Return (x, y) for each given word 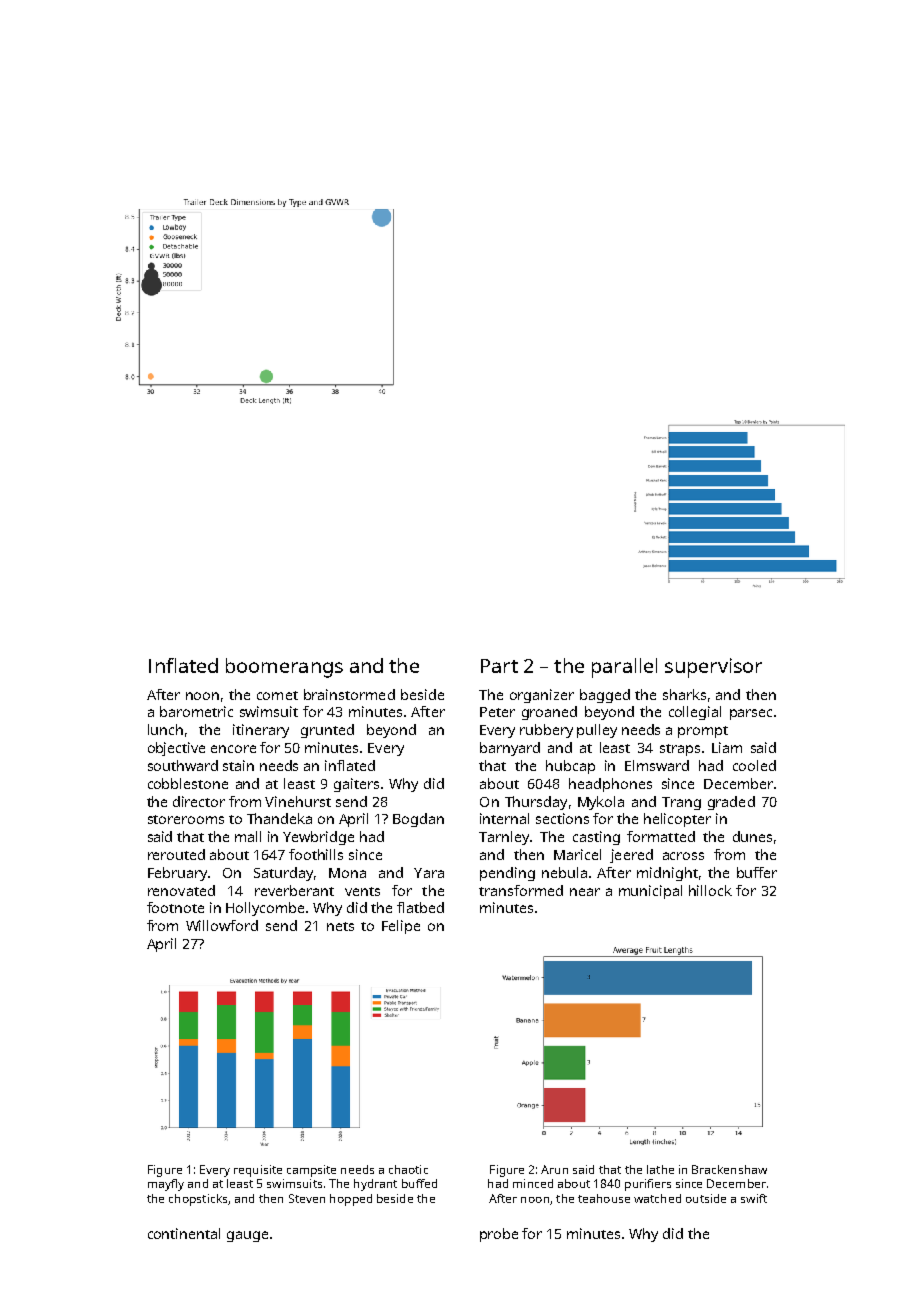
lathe (660, 1169)
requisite (258, 1171)
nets (340, 926)
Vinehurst (298, 801)
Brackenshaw (729, 1169)
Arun (554, 1169)
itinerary (261, 731)
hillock (710, 890)
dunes (752, 836)
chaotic (408, 1169)
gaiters (356, 785)
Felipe (401, 927)
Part (499, 666)
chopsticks (198, 1200)
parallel (624, 668)
